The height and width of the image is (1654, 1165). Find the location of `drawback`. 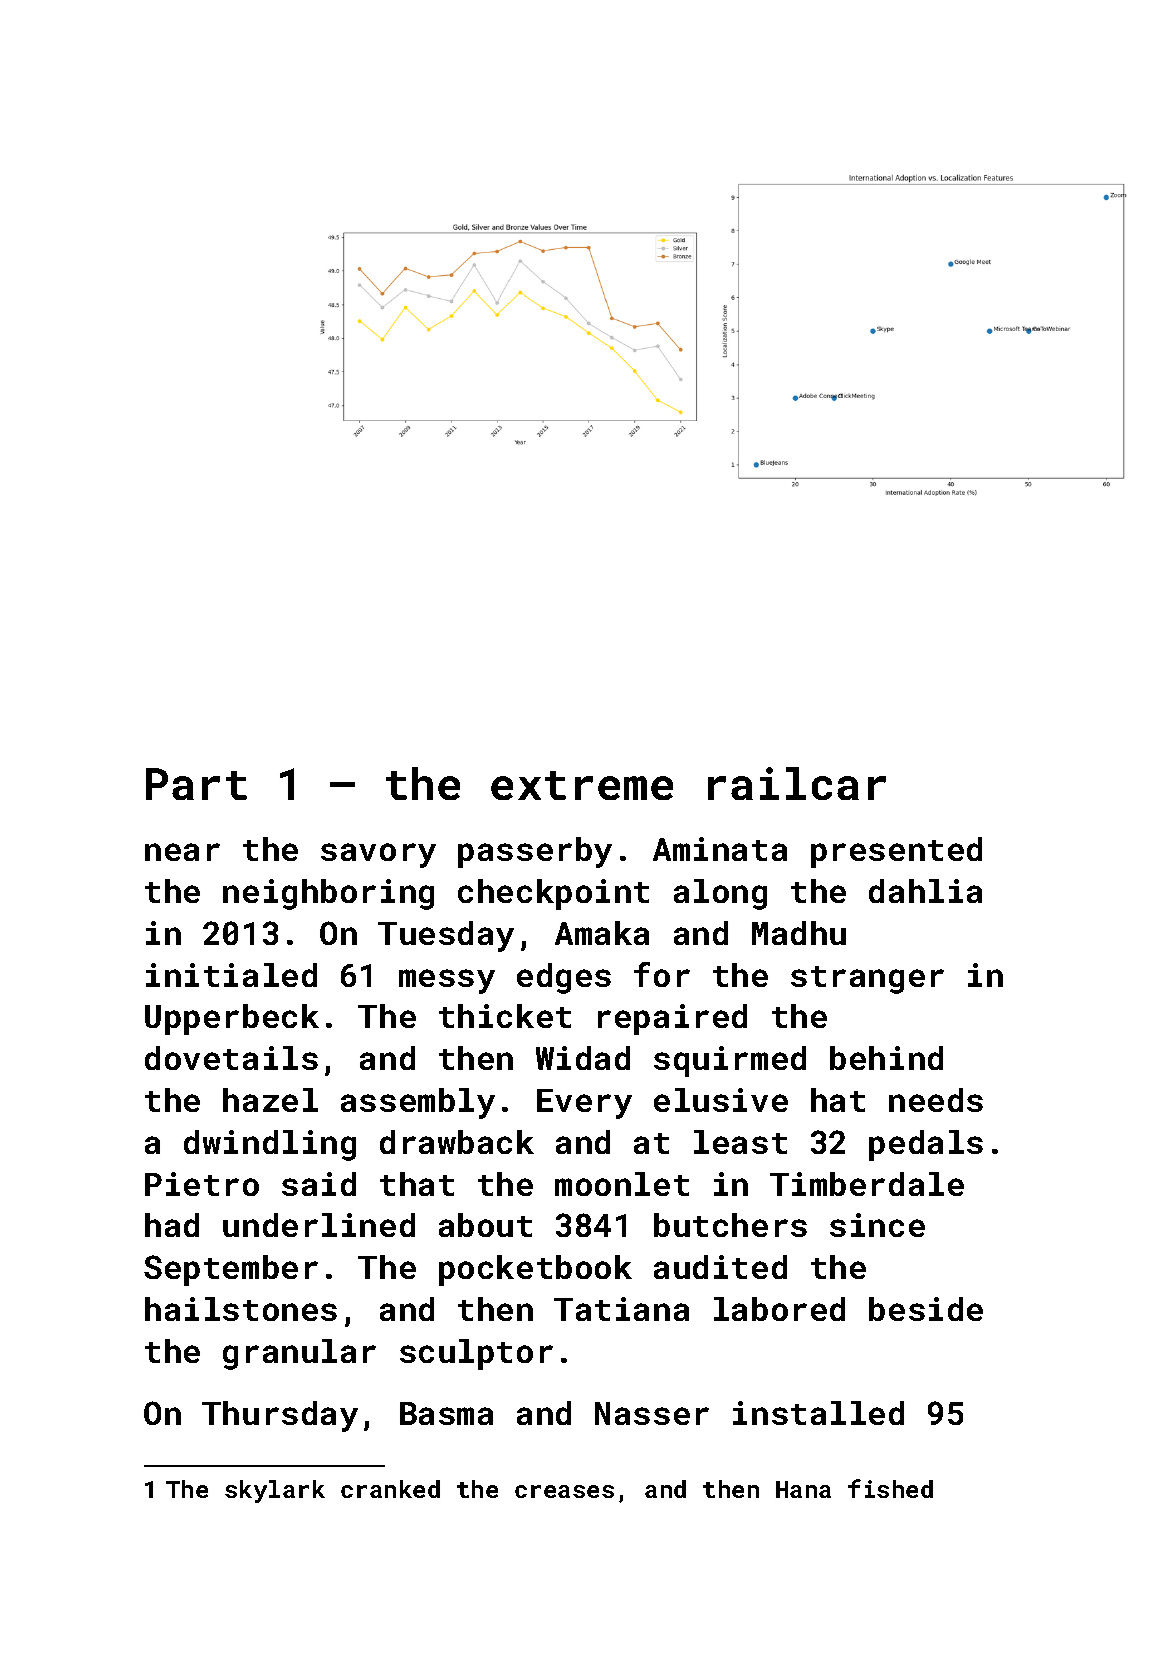

drawback is located at coordinates (457, 1142).
